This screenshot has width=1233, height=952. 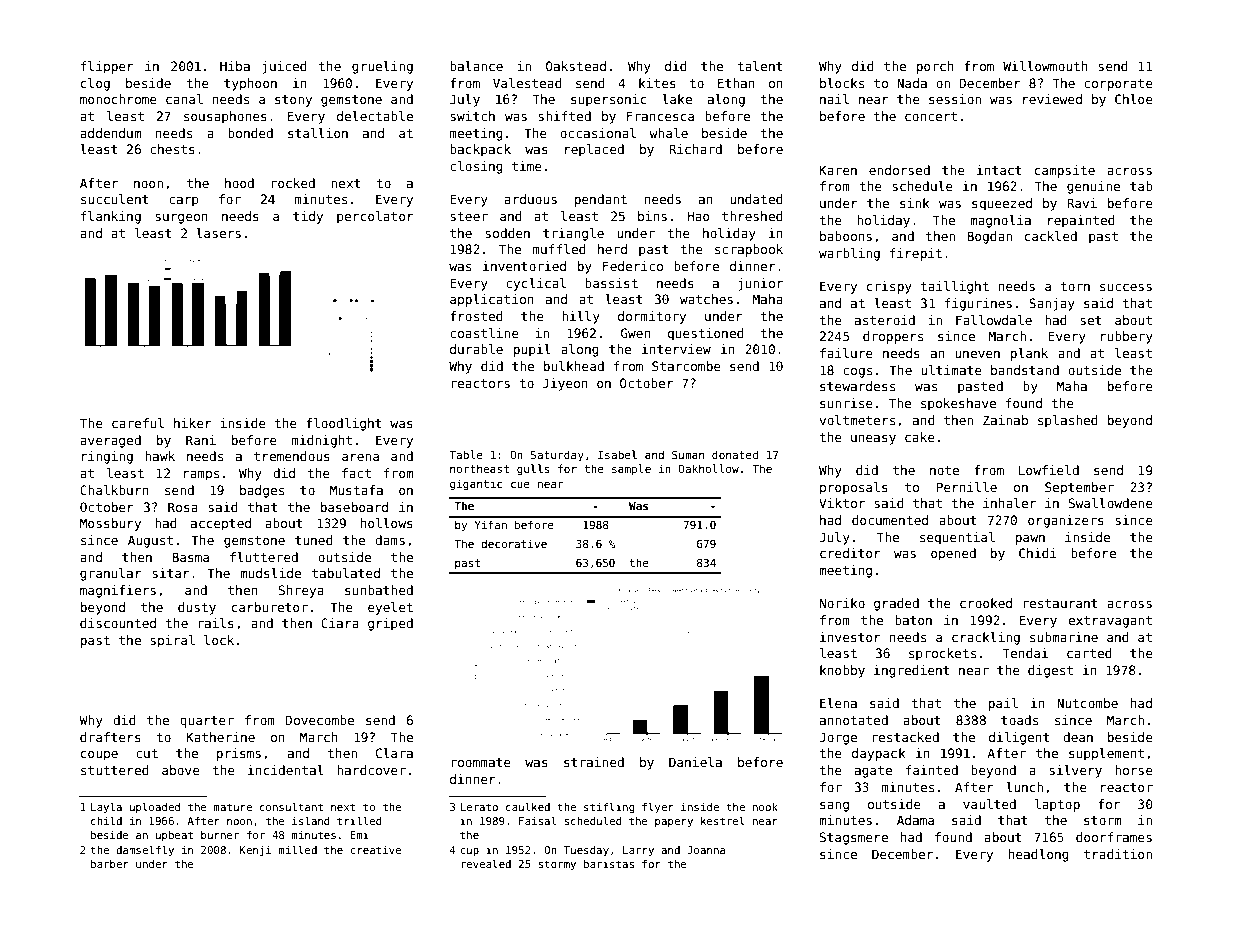 What do you see at coordinates (110, 864) in the screenshot?
I see `barber` at bounding box center [110, 864].
